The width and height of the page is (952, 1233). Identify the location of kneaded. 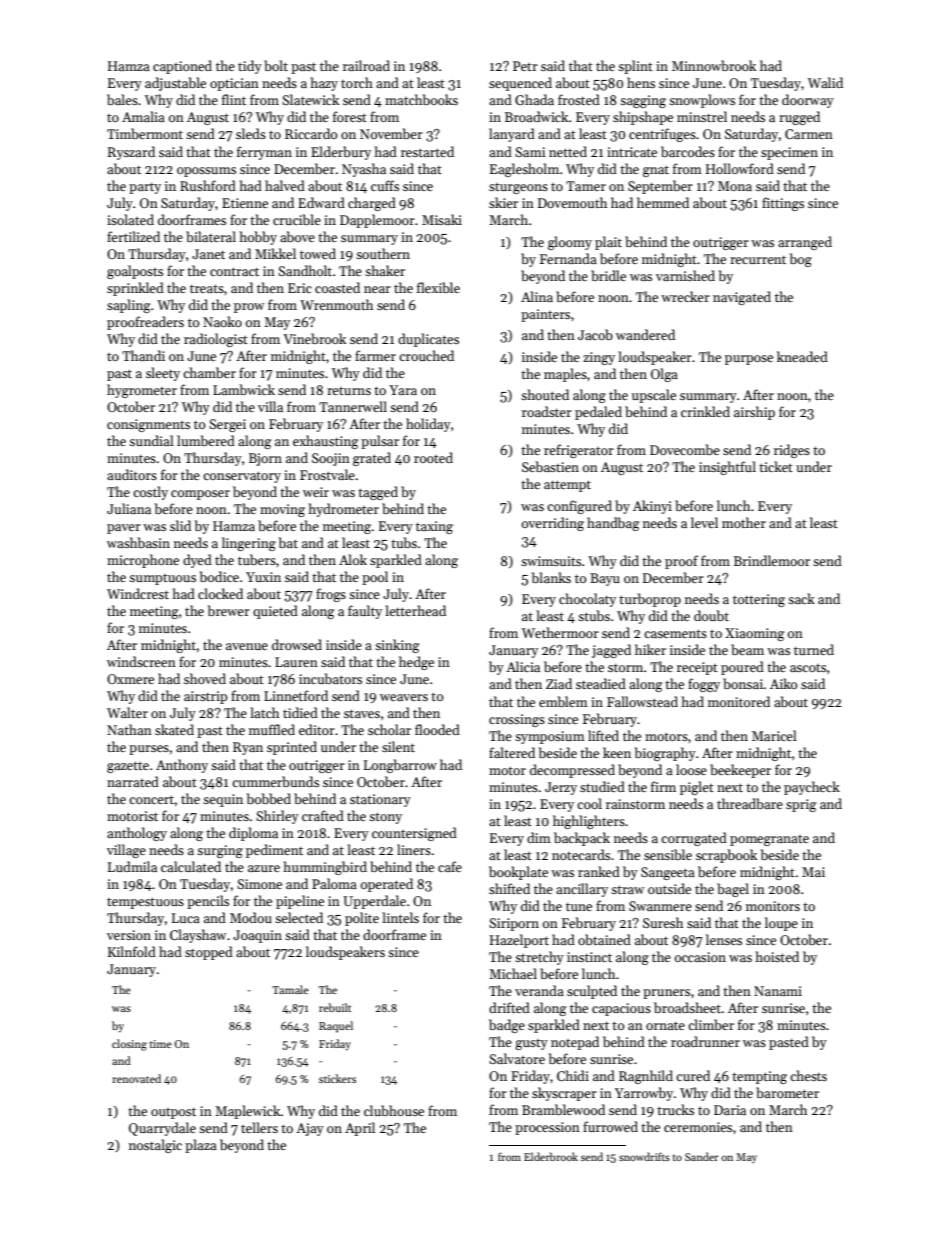
(802, 356).
